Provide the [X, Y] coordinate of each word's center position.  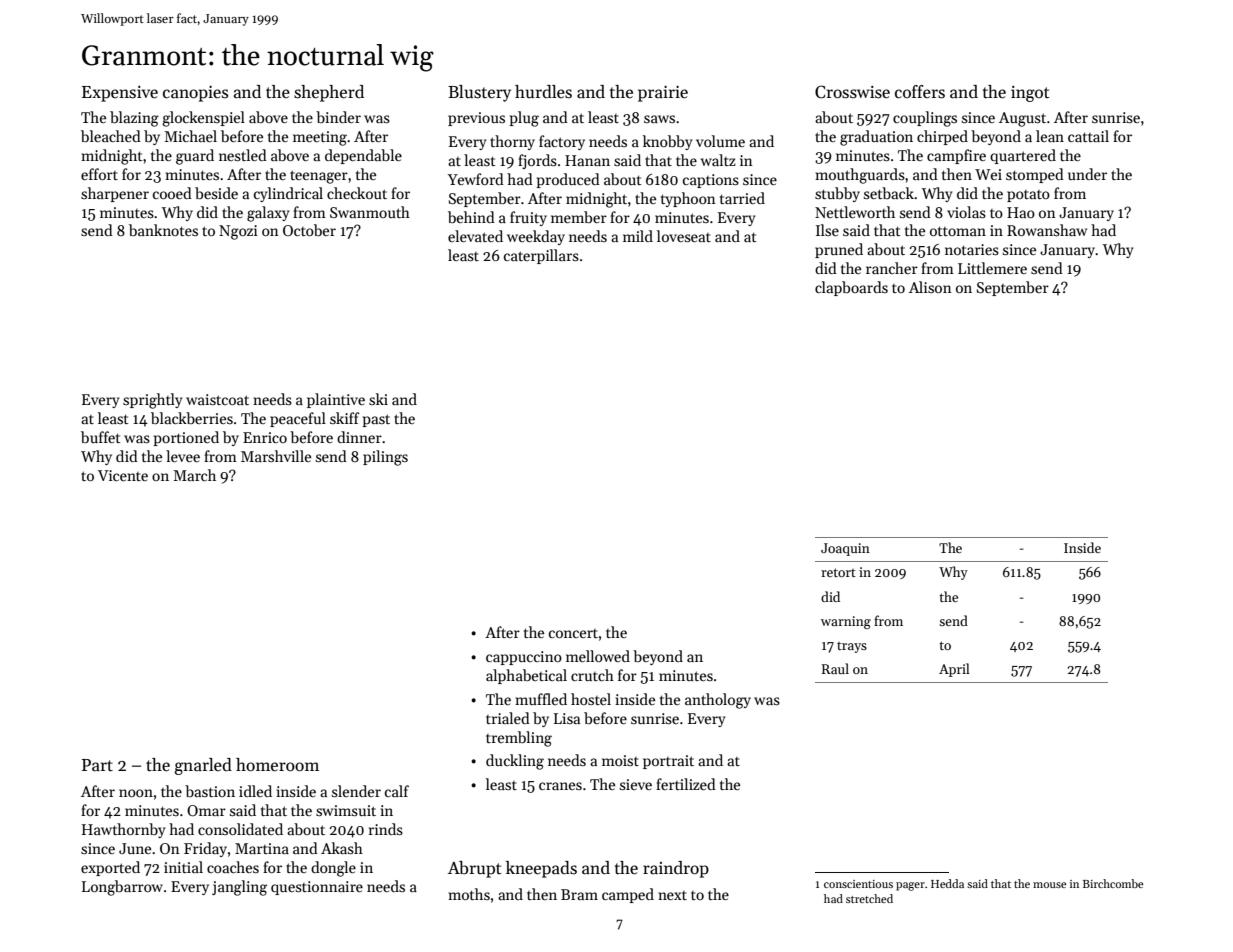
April [954, 670]
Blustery [479, 93]
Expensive [120, 94]
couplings [925, 119]
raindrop [676, 869]
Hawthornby [123, 830]
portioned [186, 438]
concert [573, 633]
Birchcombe [1113, 883]
